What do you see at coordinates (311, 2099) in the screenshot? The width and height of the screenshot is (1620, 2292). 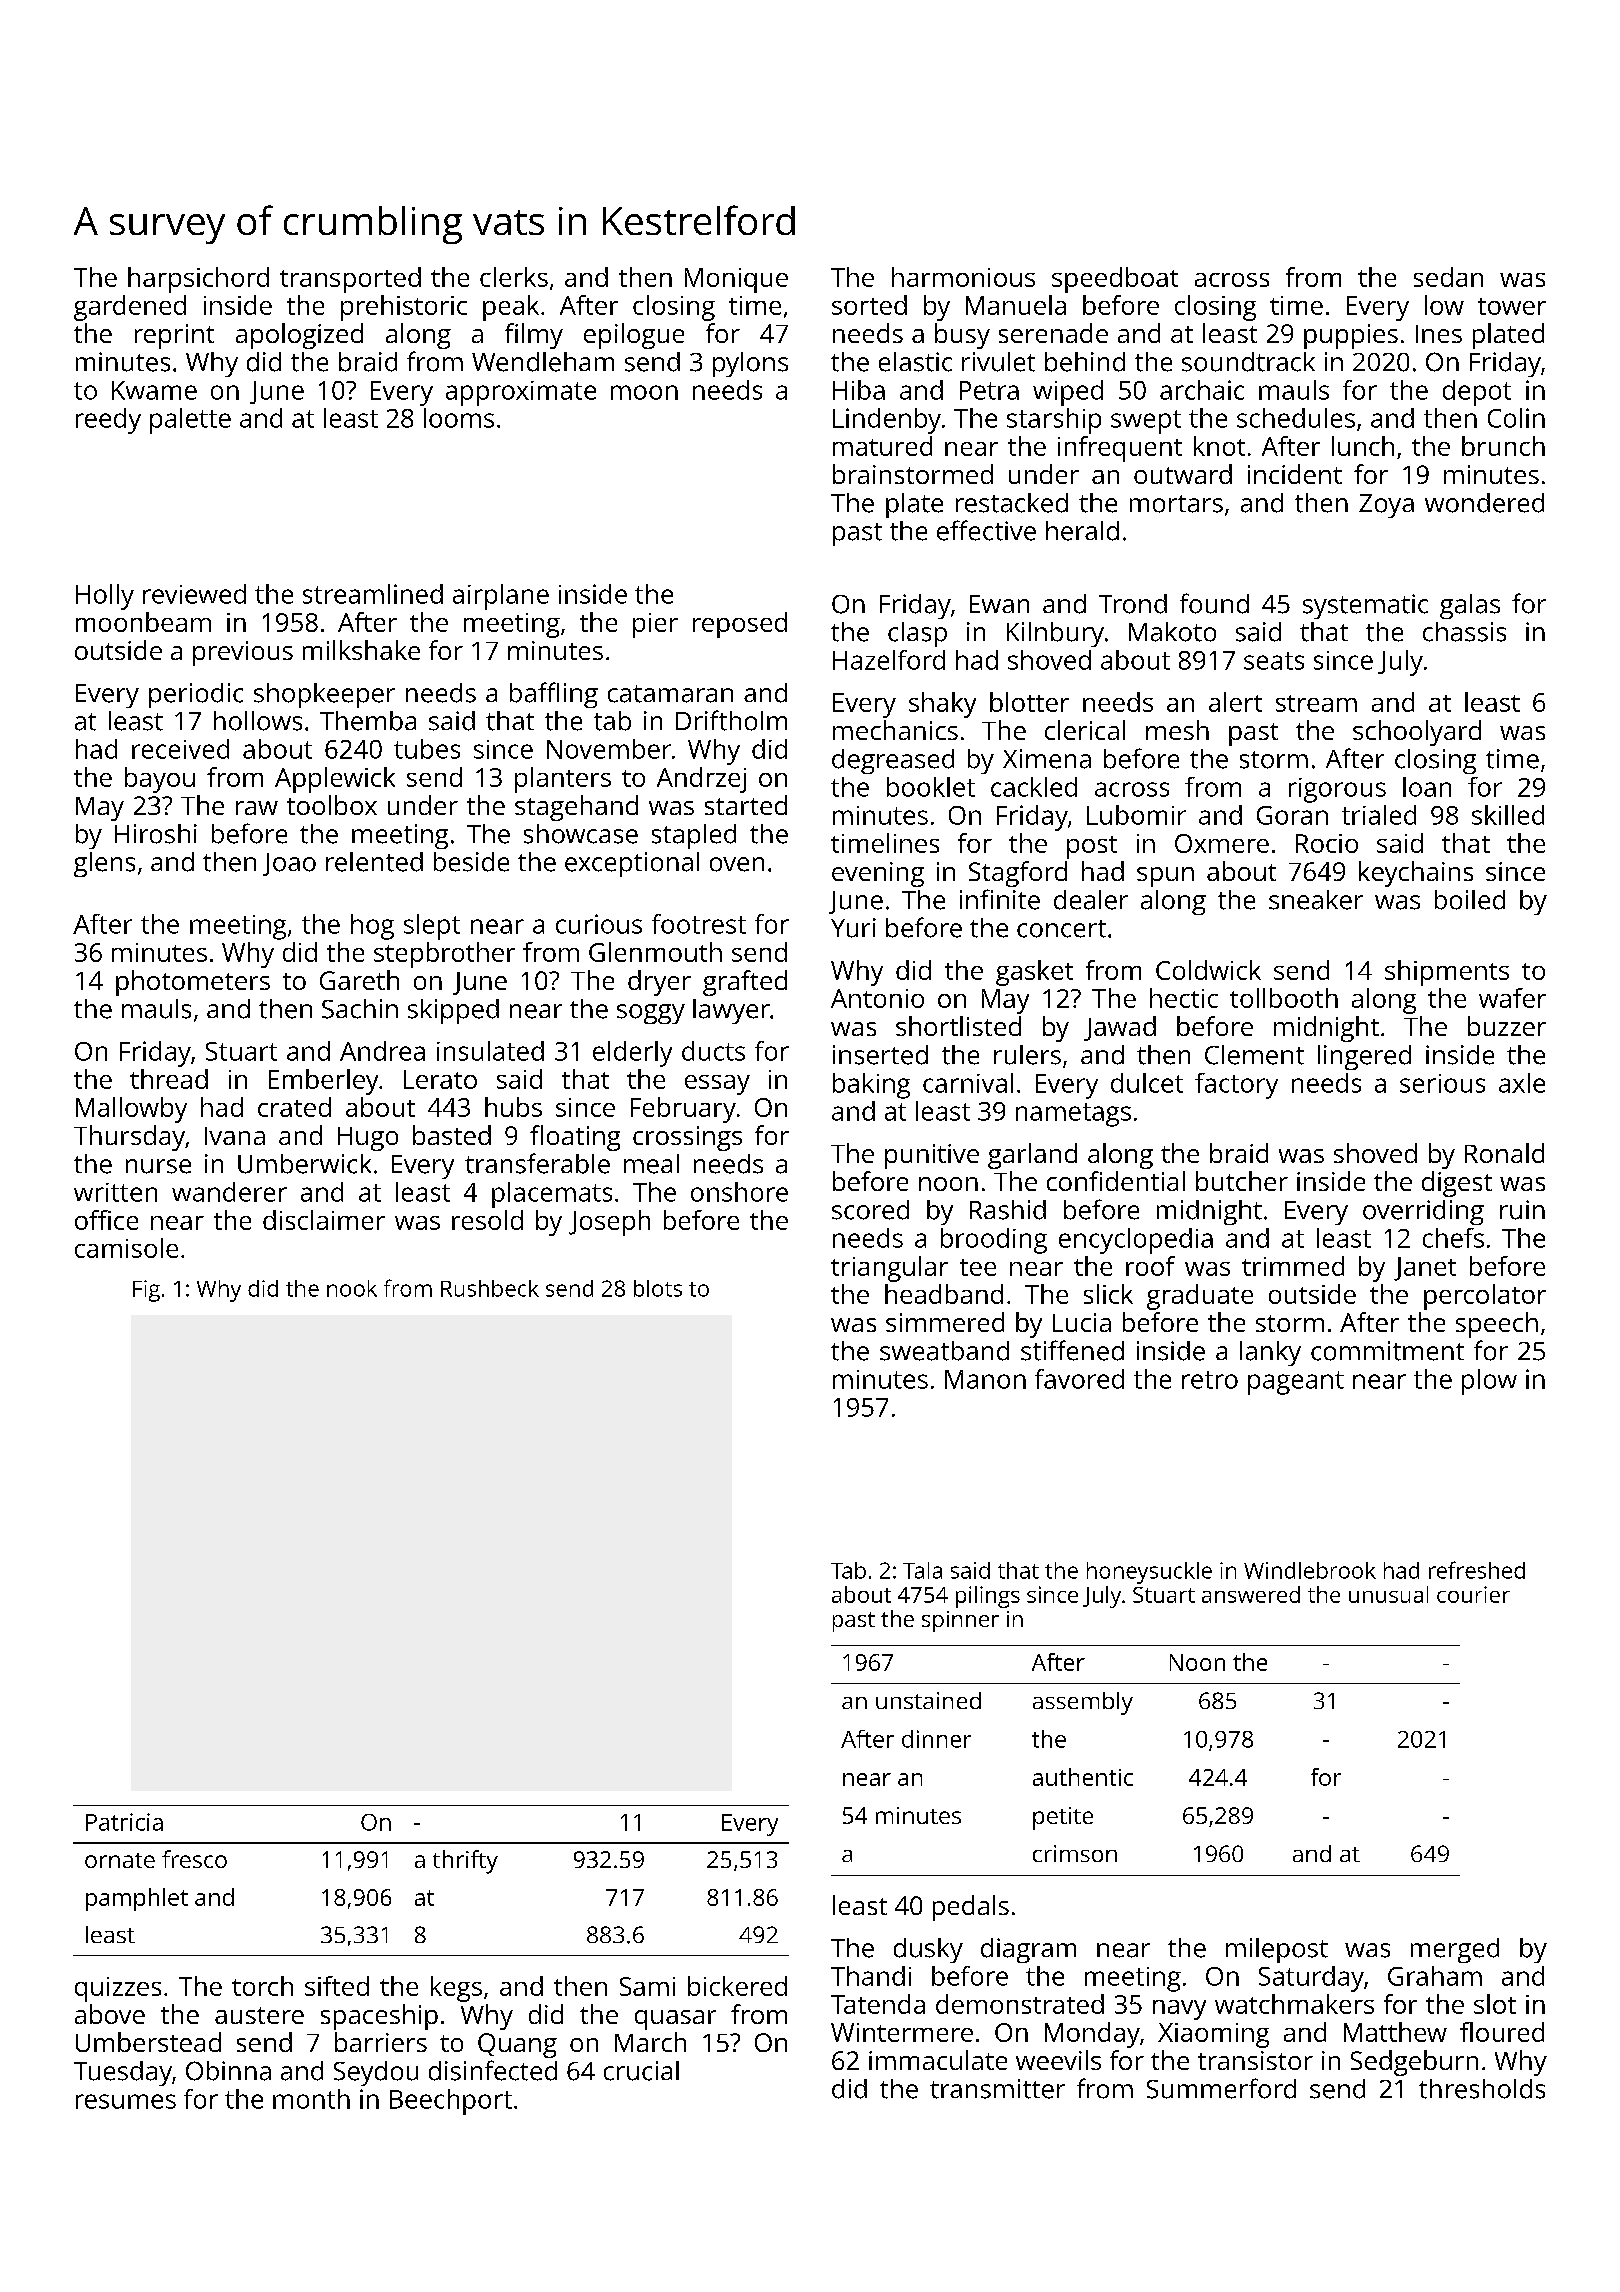 I see `month` at bounding box center [311, 2099].
